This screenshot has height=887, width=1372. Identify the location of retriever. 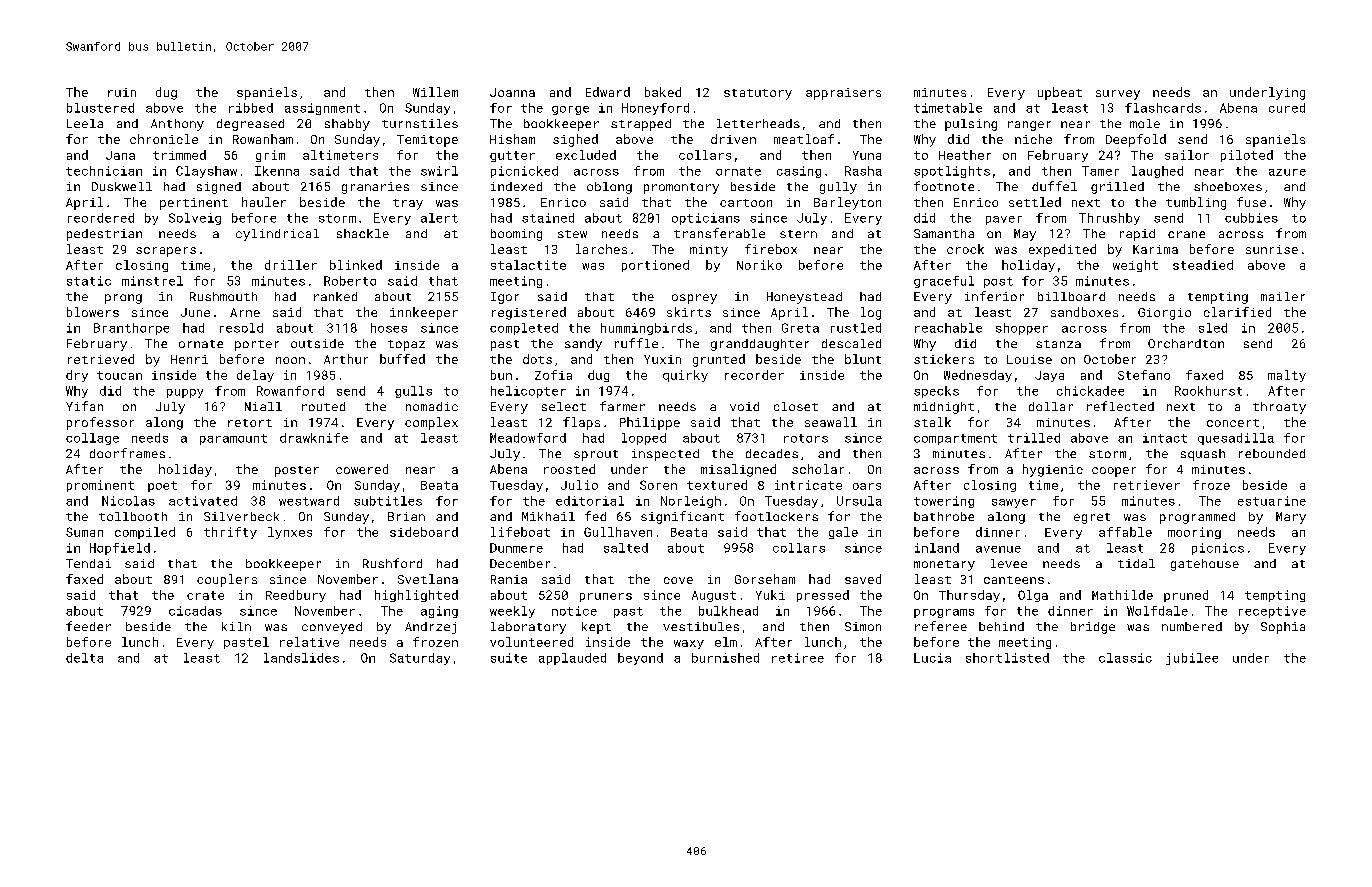
(1147, 485).
